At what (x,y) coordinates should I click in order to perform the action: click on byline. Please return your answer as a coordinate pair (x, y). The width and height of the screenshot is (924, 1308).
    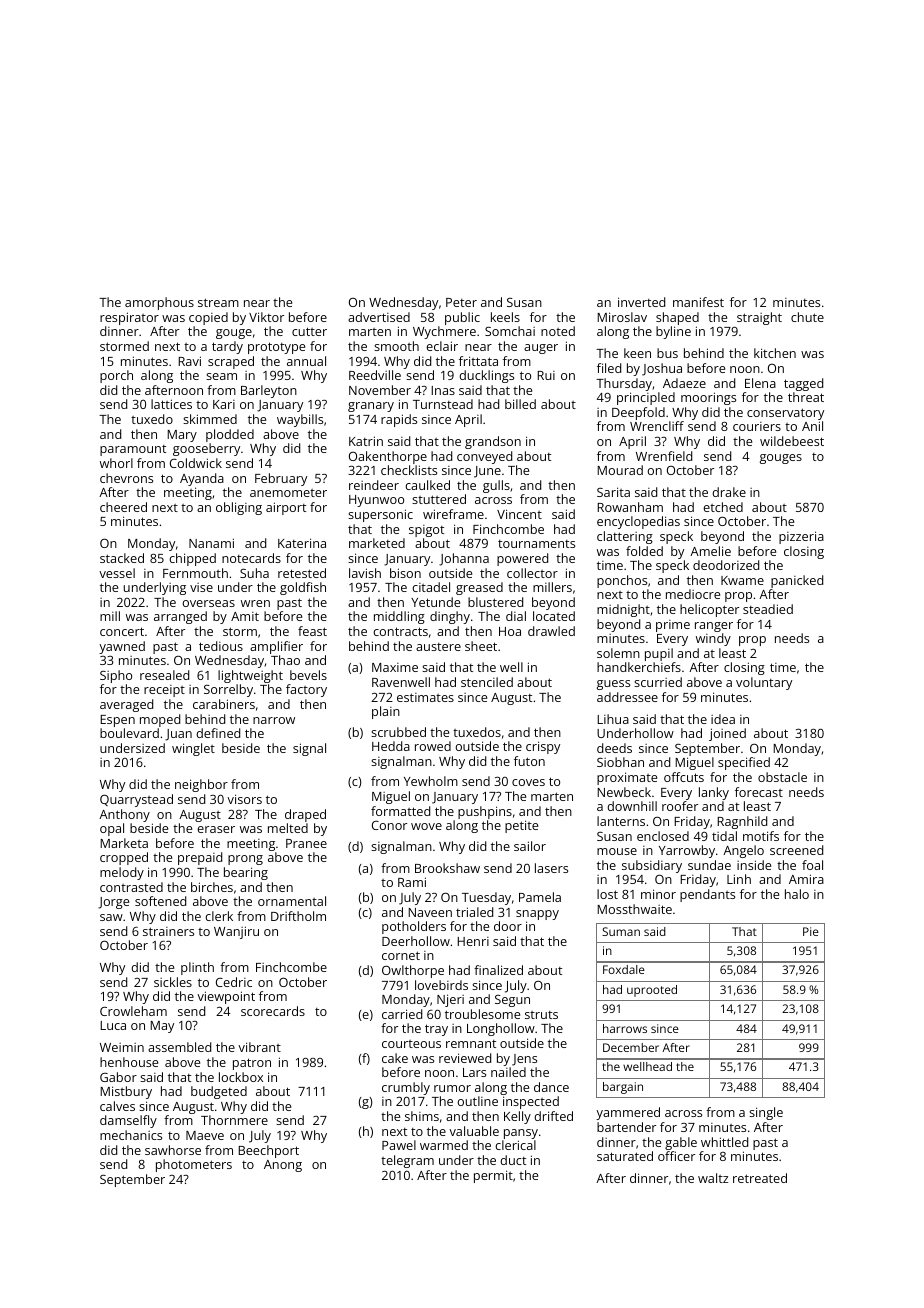
    Looking at the image, I should click on (673, 332).
